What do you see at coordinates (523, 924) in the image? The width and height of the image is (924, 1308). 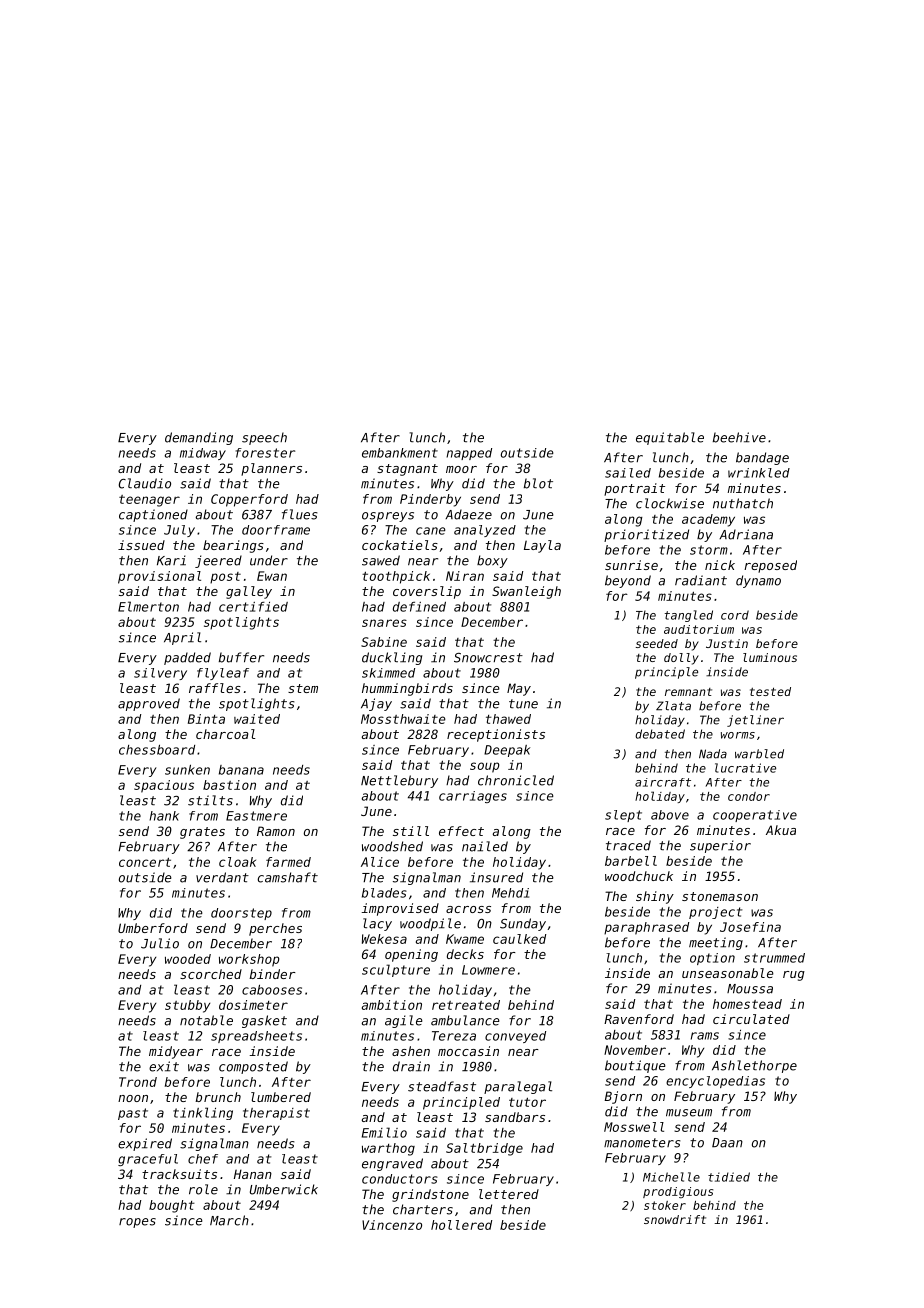 I see `Sunday` at bounding box center [523, 924].
